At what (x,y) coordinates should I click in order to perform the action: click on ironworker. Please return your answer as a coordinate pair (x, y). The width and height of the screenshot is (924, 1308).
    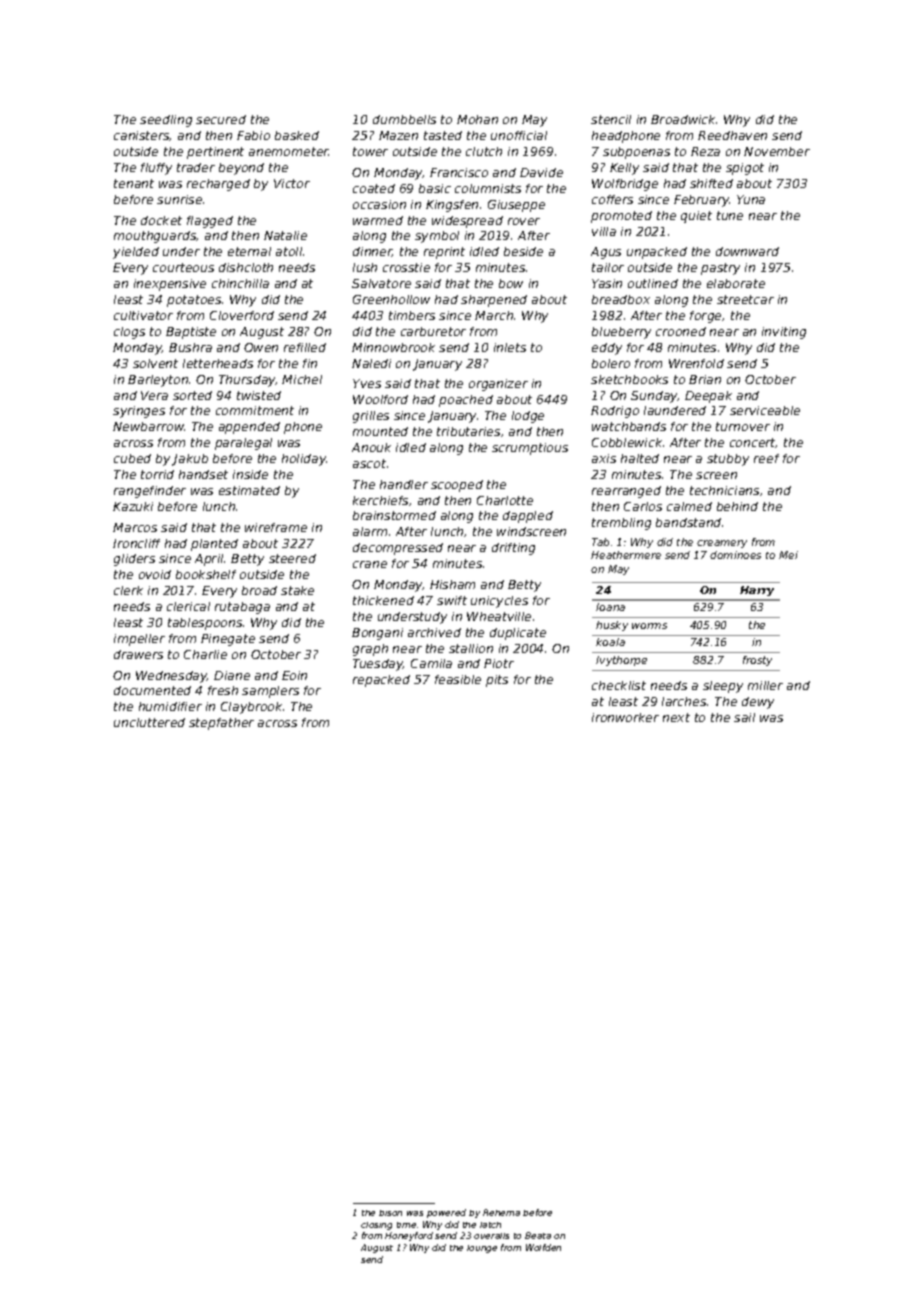
    Looking at the image, I should click on (625, 717).
